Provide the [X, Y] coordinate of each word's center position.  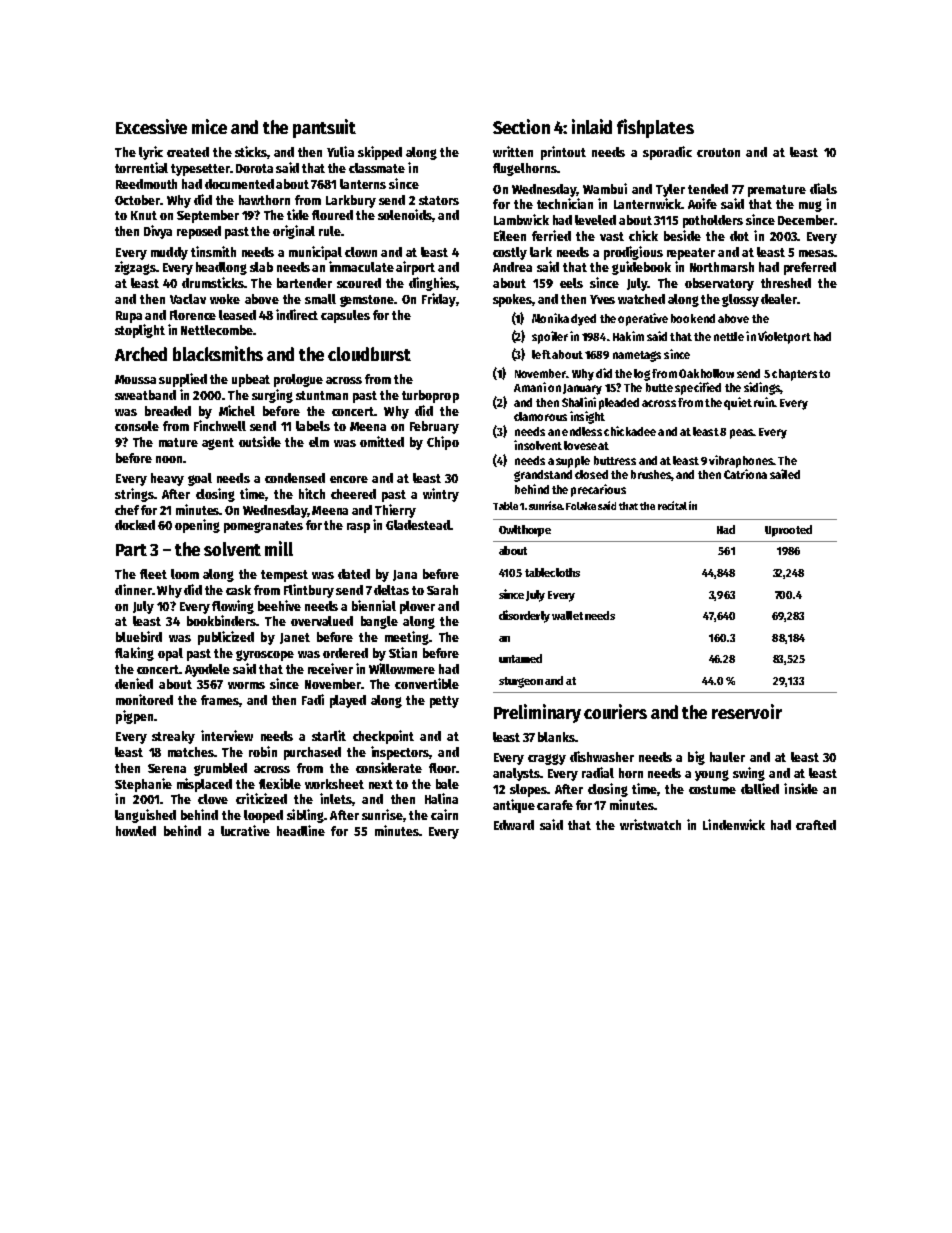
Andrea [512, 267]
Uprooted [788, 531]
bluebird [139, 636]
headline [301, 830]
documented [239, 184]
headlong [221, 268]
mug [810, 206]
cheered [353, 494]
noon [169, 459]
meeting [407, 638]
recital [672, 505]
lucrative [245, 830]
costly [510, 253]
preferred [810, 268]
